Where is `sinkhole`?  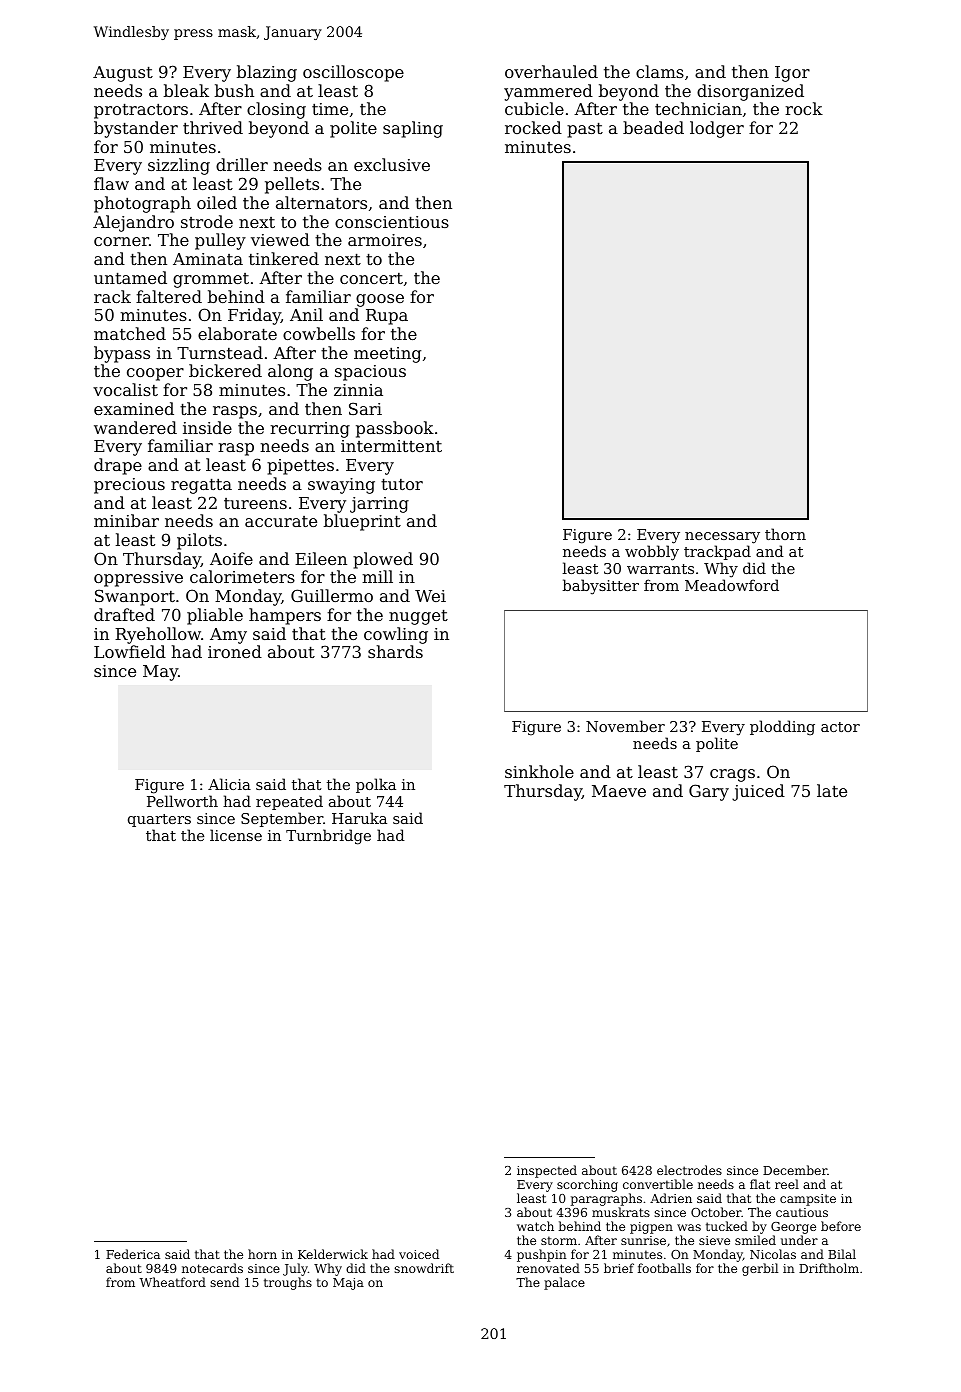 sinkhole is located at coordinates (539, 771).
